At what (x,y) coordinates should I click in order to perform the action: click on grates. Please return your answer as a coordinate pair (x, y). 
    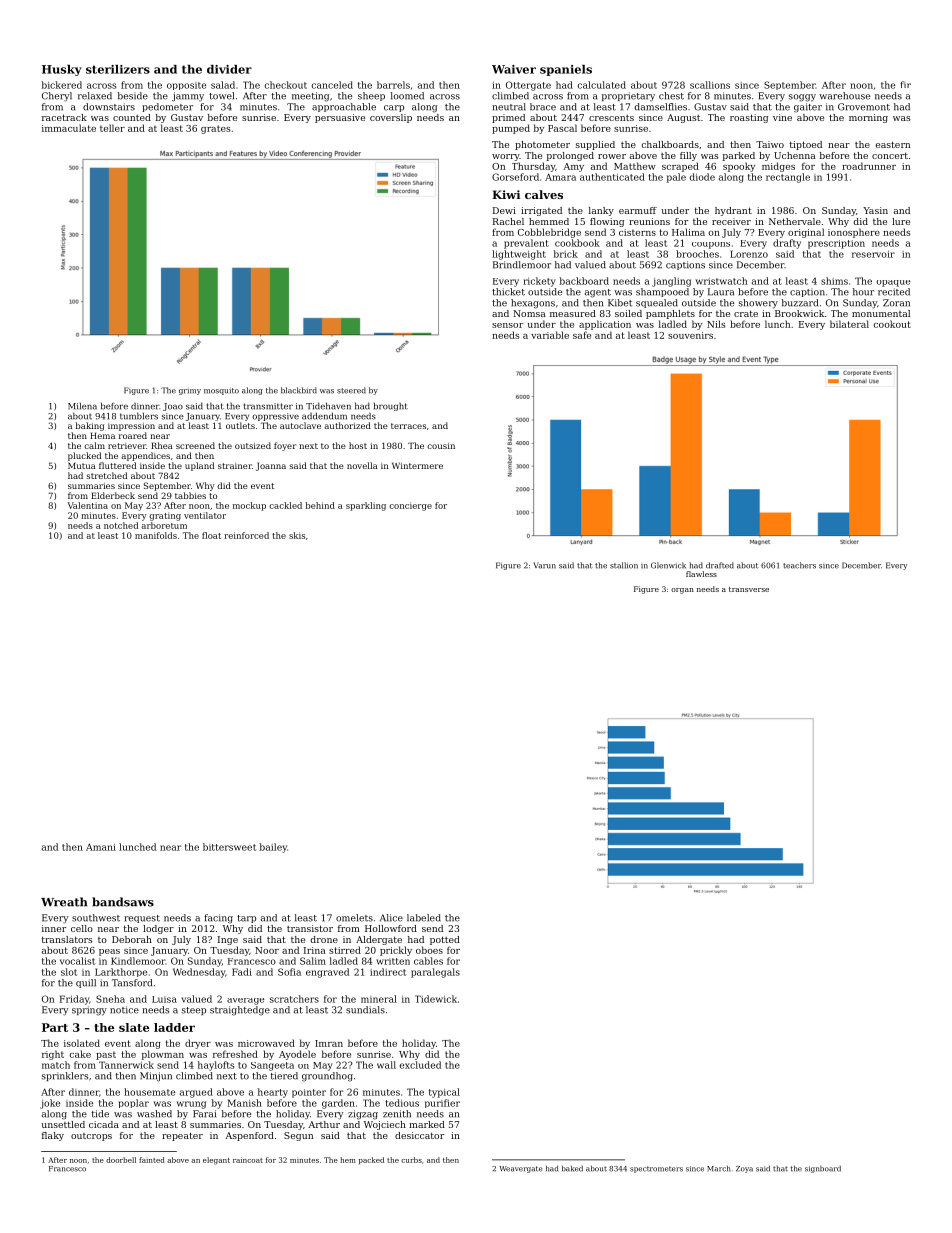
    Looking at the image, I should click on (216, 129).
